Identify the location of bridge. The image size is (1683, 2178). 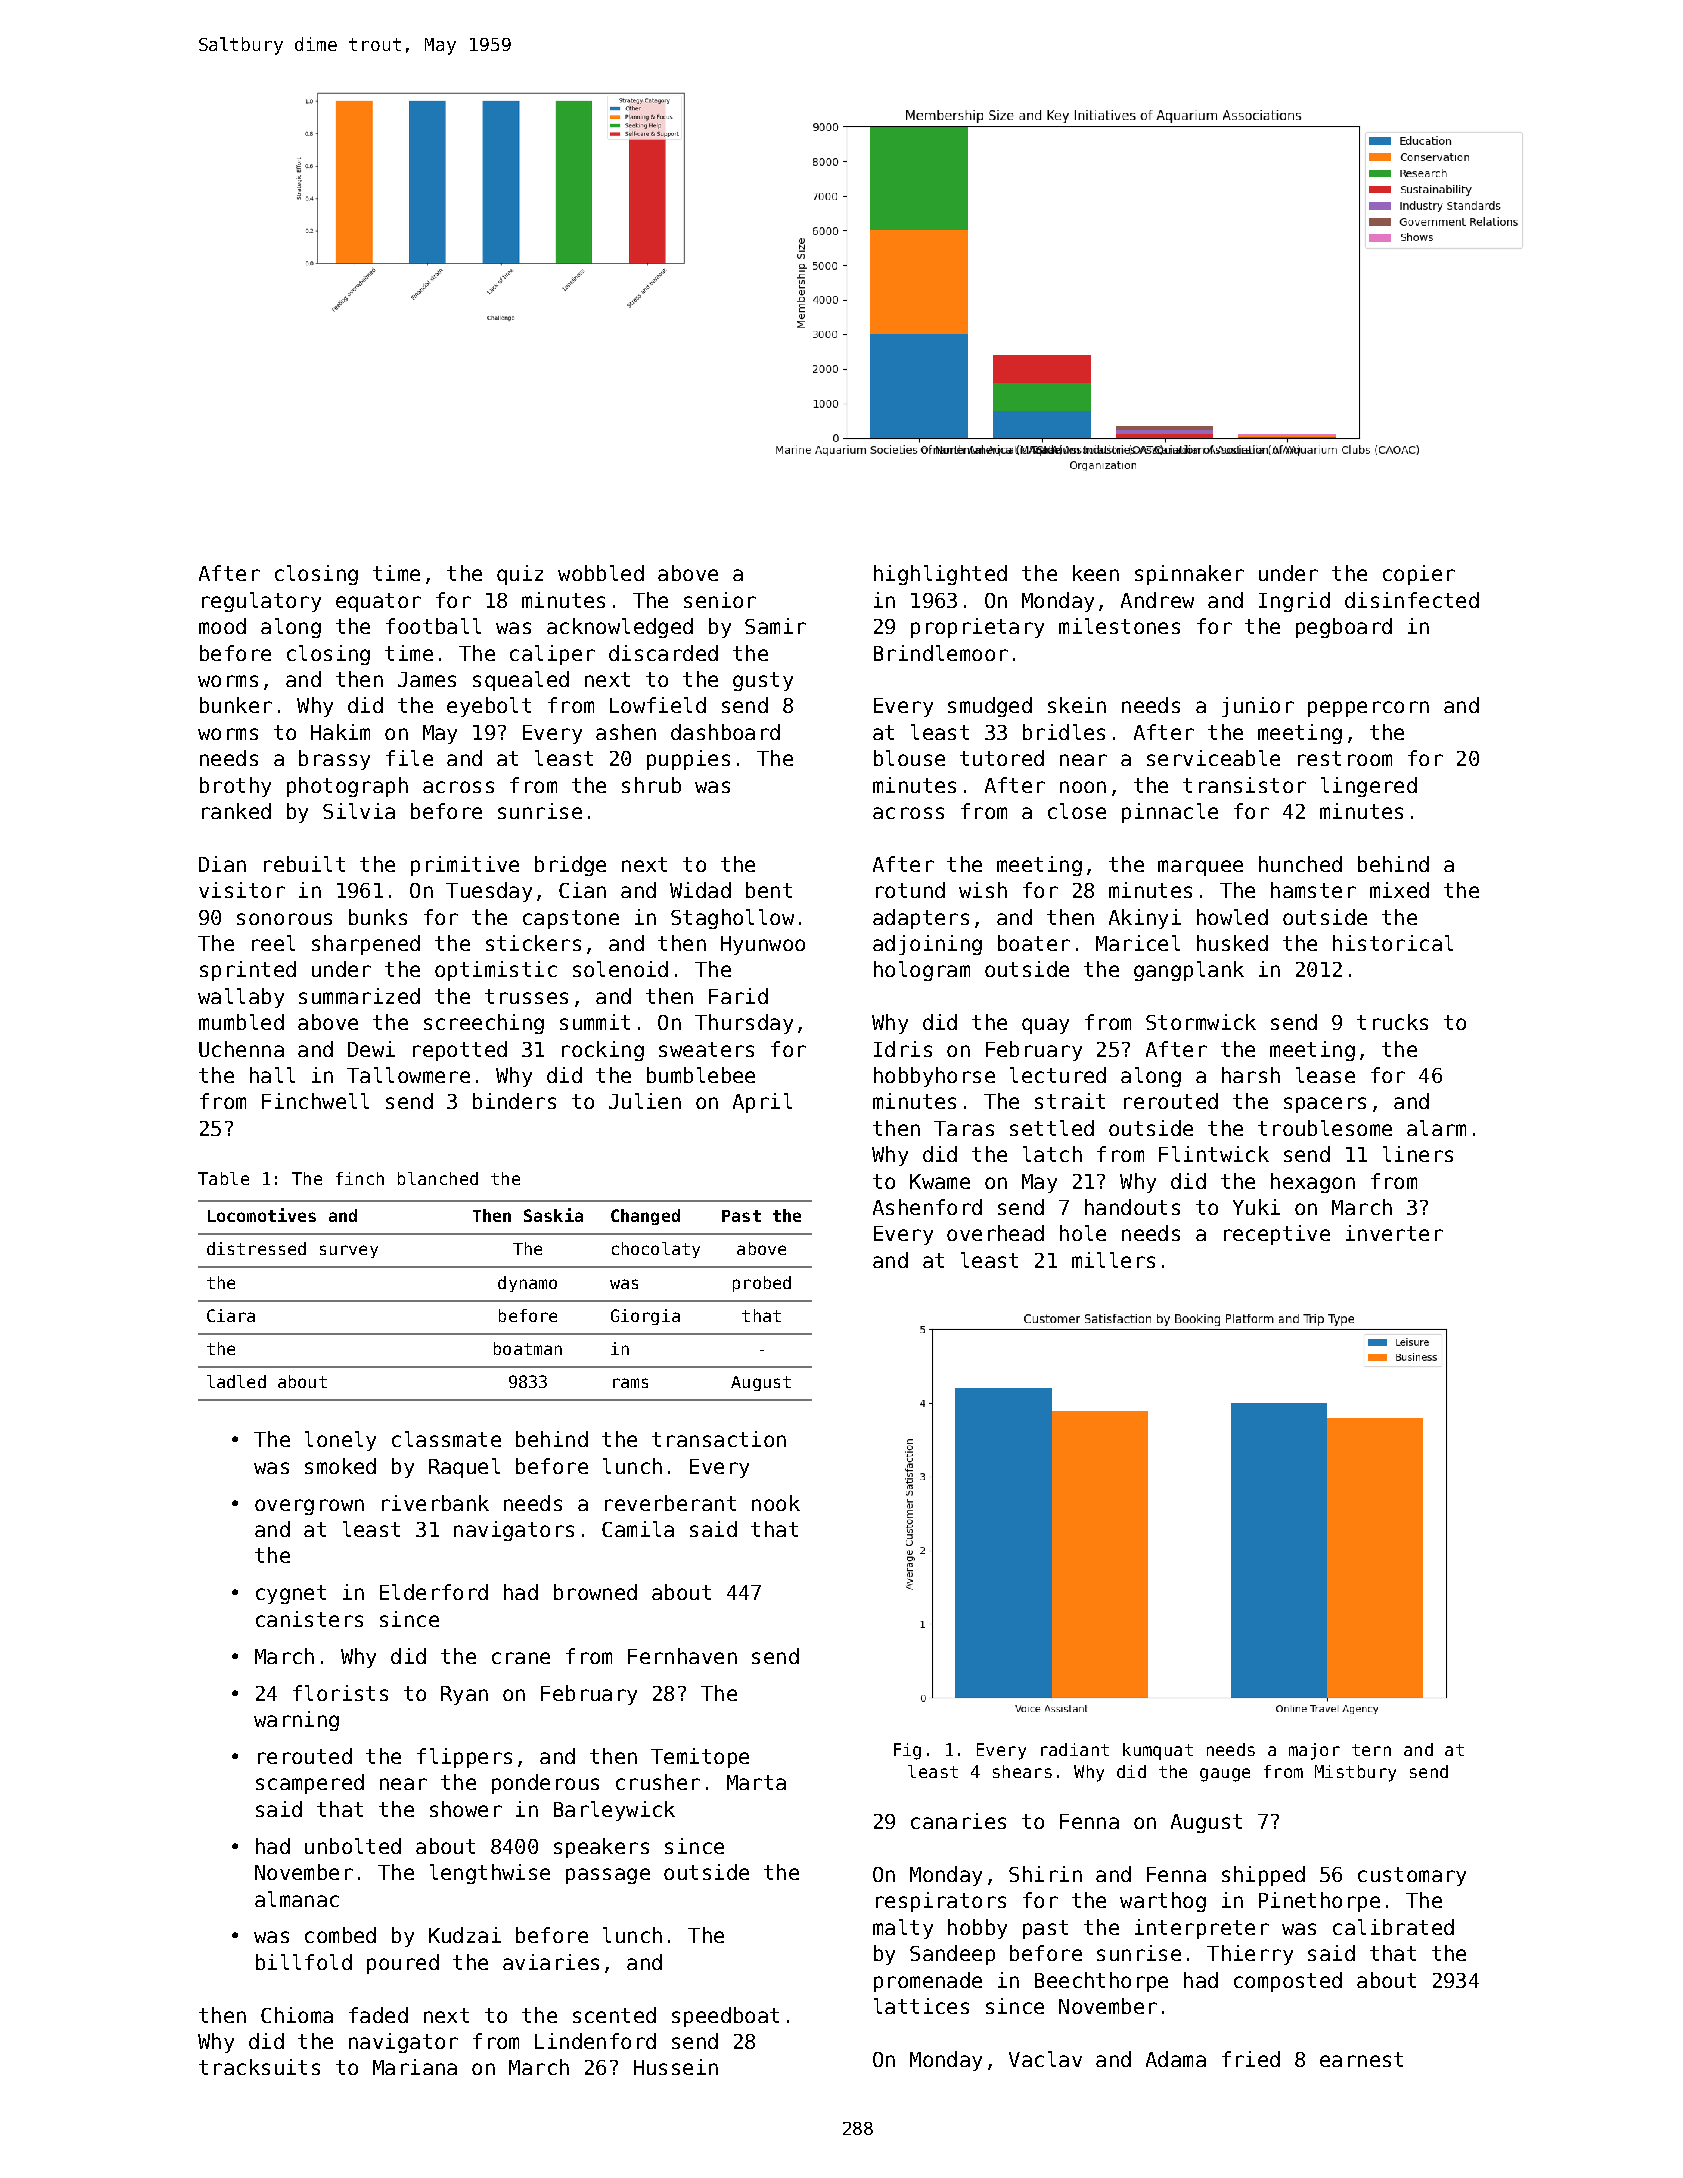
(570, 866).
